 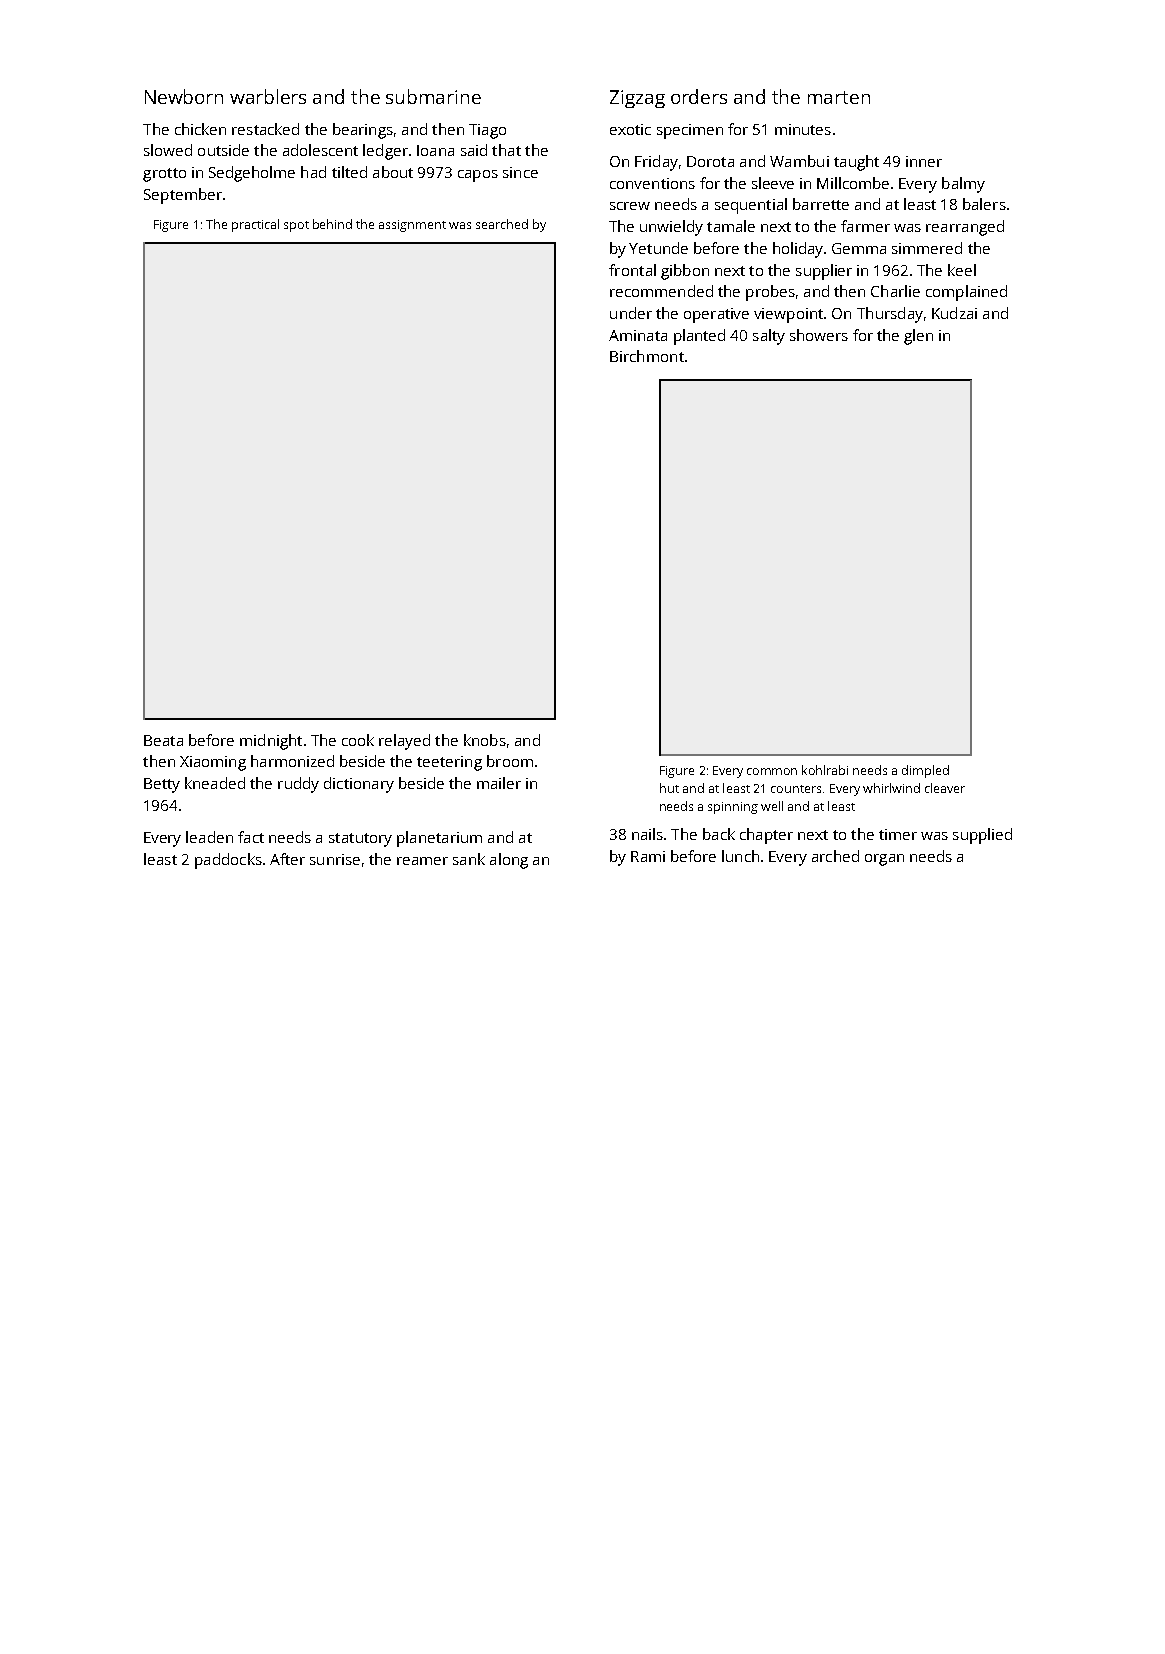 What do you see at coordinates (819, 335) in the page?
I see `showers` at bounding box center [819, 335].
